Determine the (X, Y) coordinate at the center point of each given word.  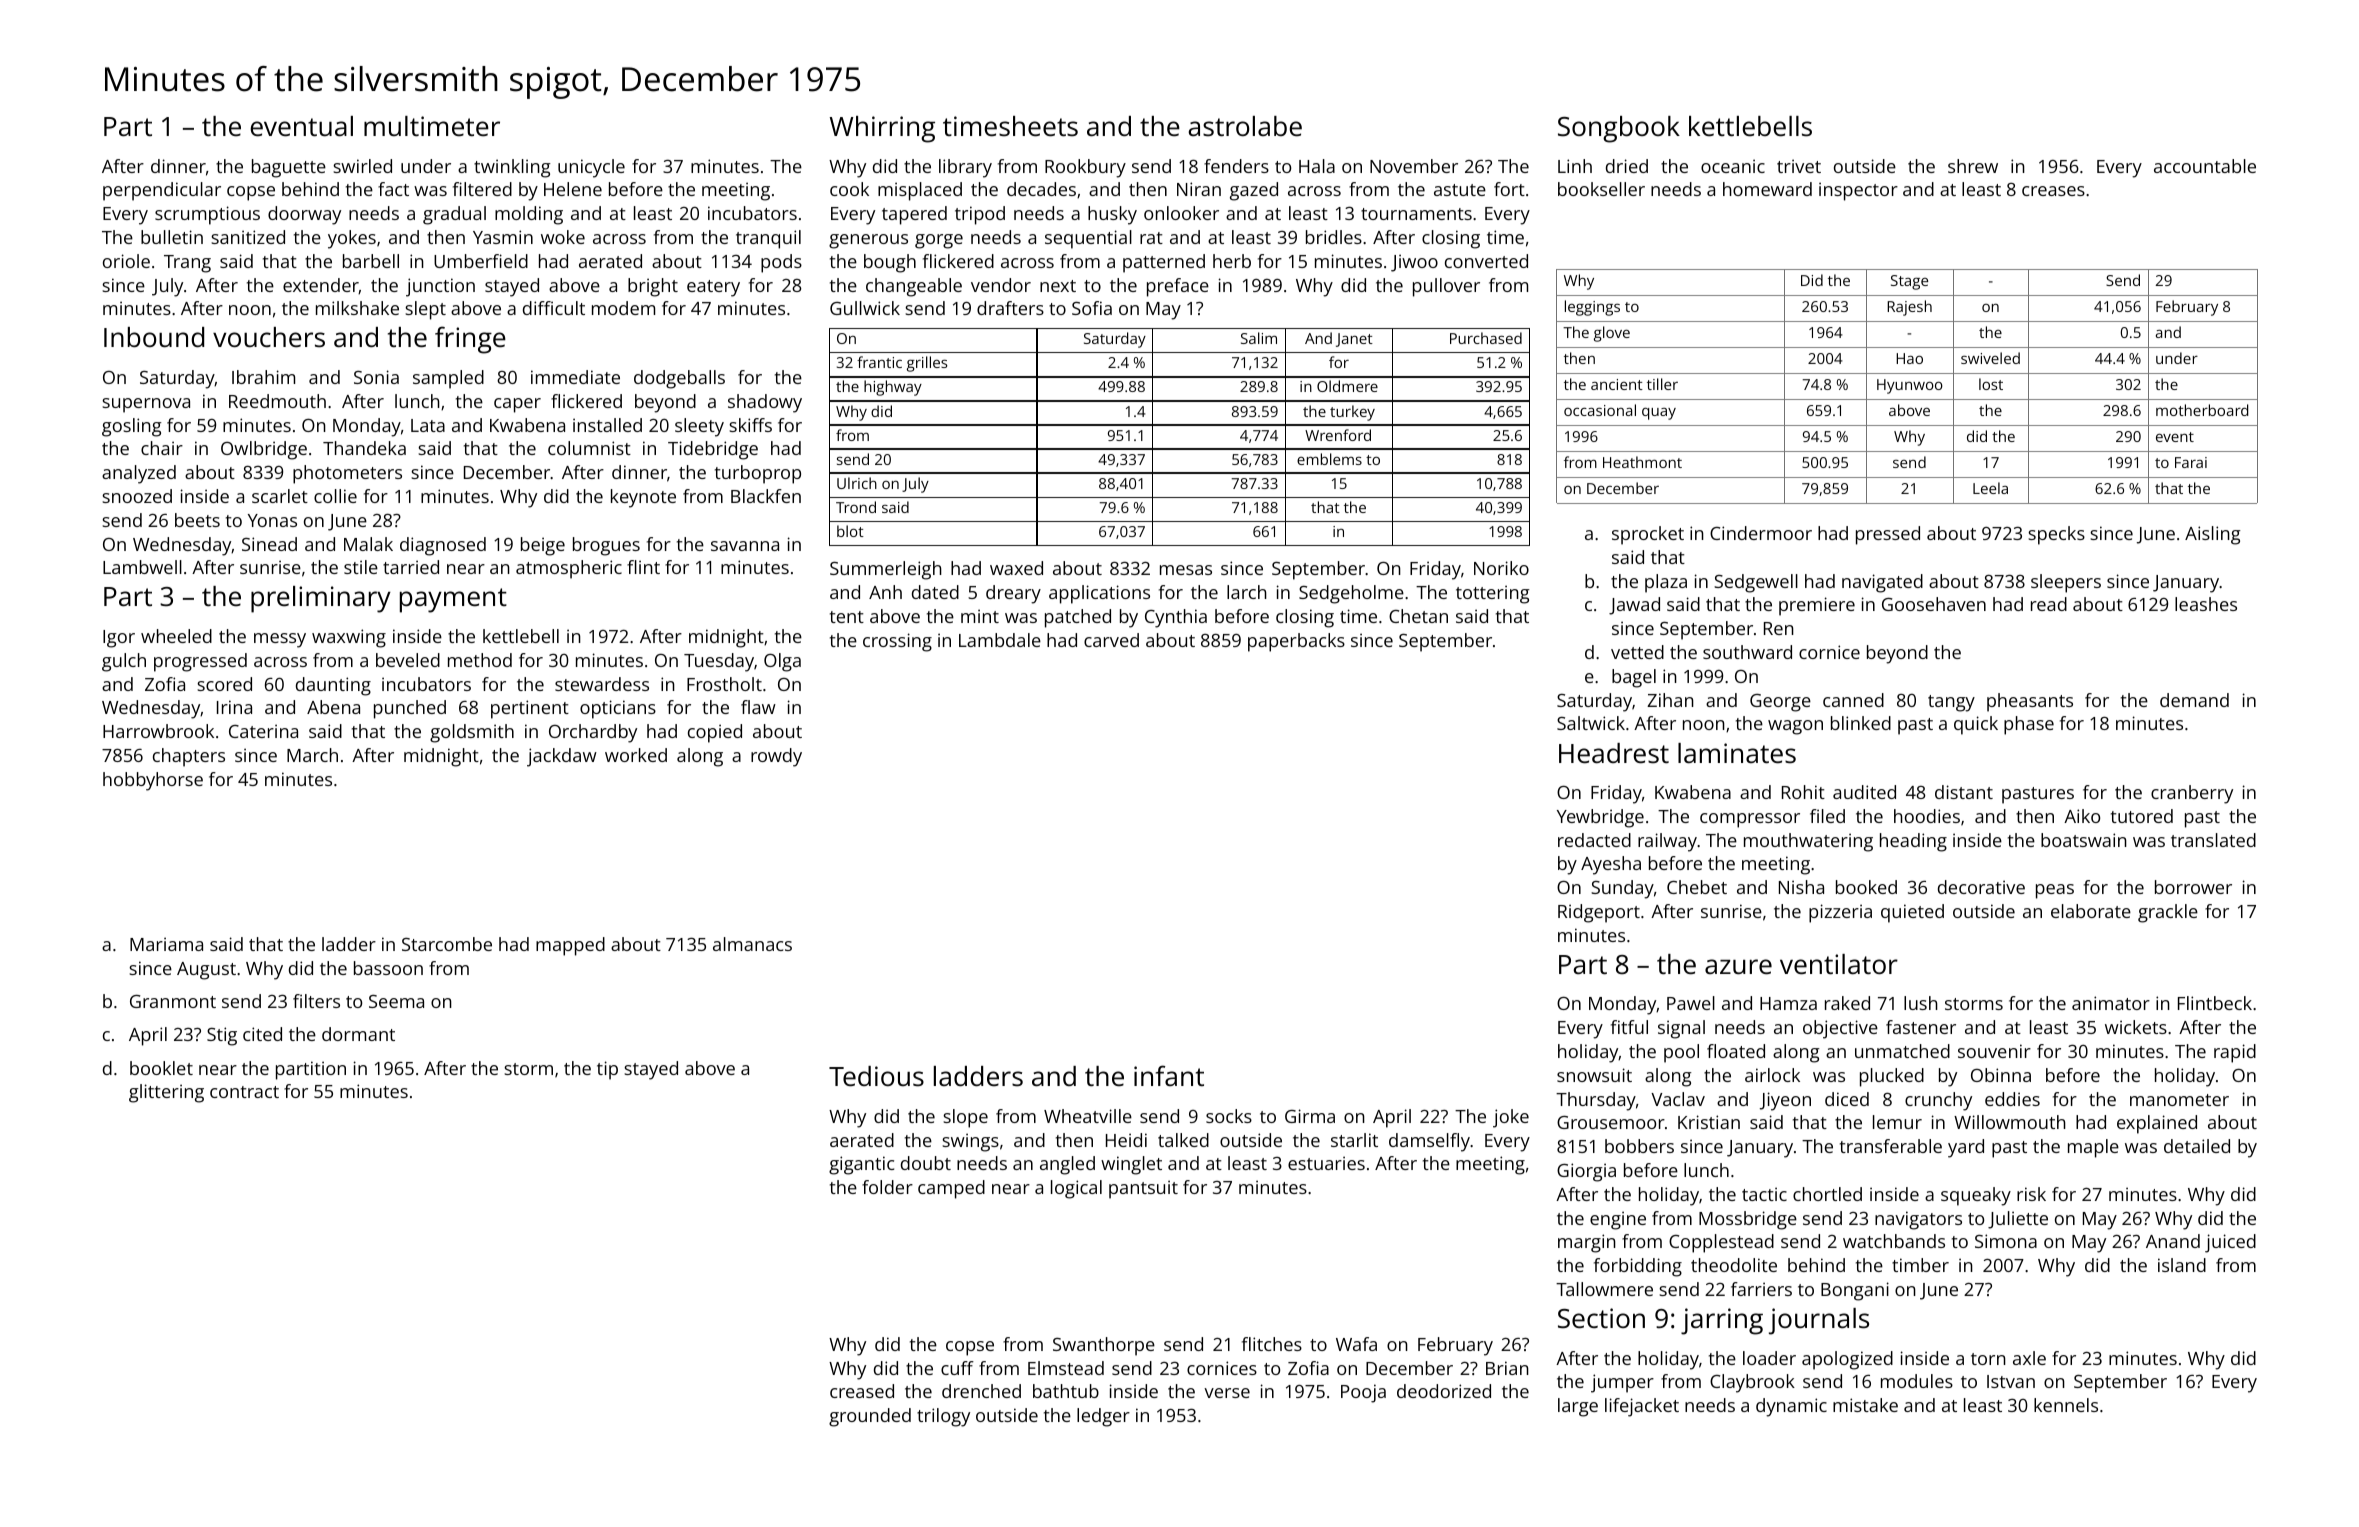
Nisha (1801, 887)
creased (862, 1391)
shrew (1973, 166)
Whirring (882, 129)
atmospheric (569, 569)
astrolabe (1245, 126)
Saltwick (1591, 723)
